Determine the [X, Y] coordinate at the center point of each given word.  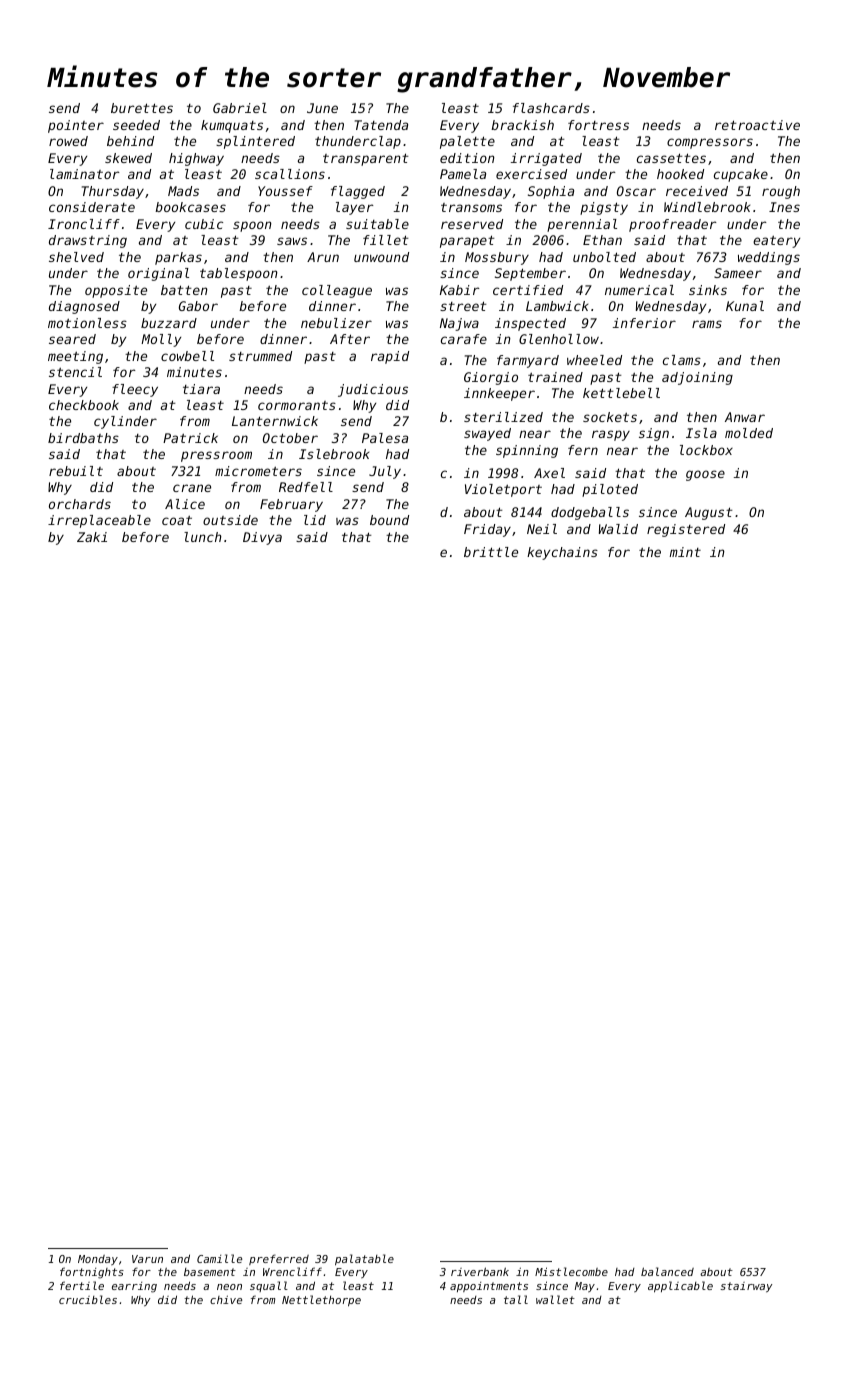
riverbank [480, 1271]
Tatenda [381, 125]
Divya [262, 538]
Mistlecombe [571, 1271]
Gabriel [240, 108]
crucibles [88, 1299]
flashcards [551, 108]
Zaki [92, 537]
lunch [203, 537]
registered [686, 530]
